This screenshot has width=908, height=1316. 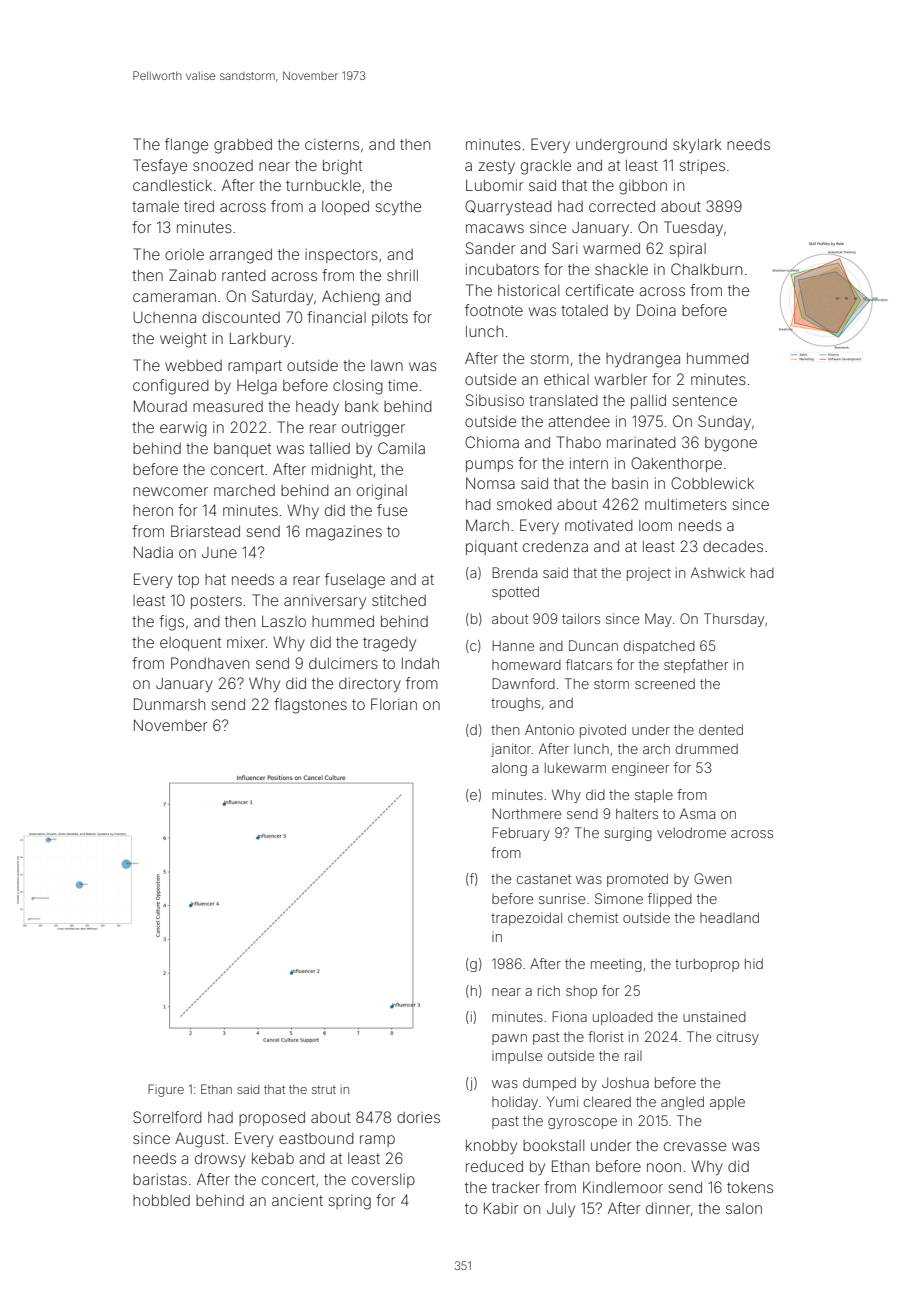 I want to click on scythe, so click(x=398, y=208).
